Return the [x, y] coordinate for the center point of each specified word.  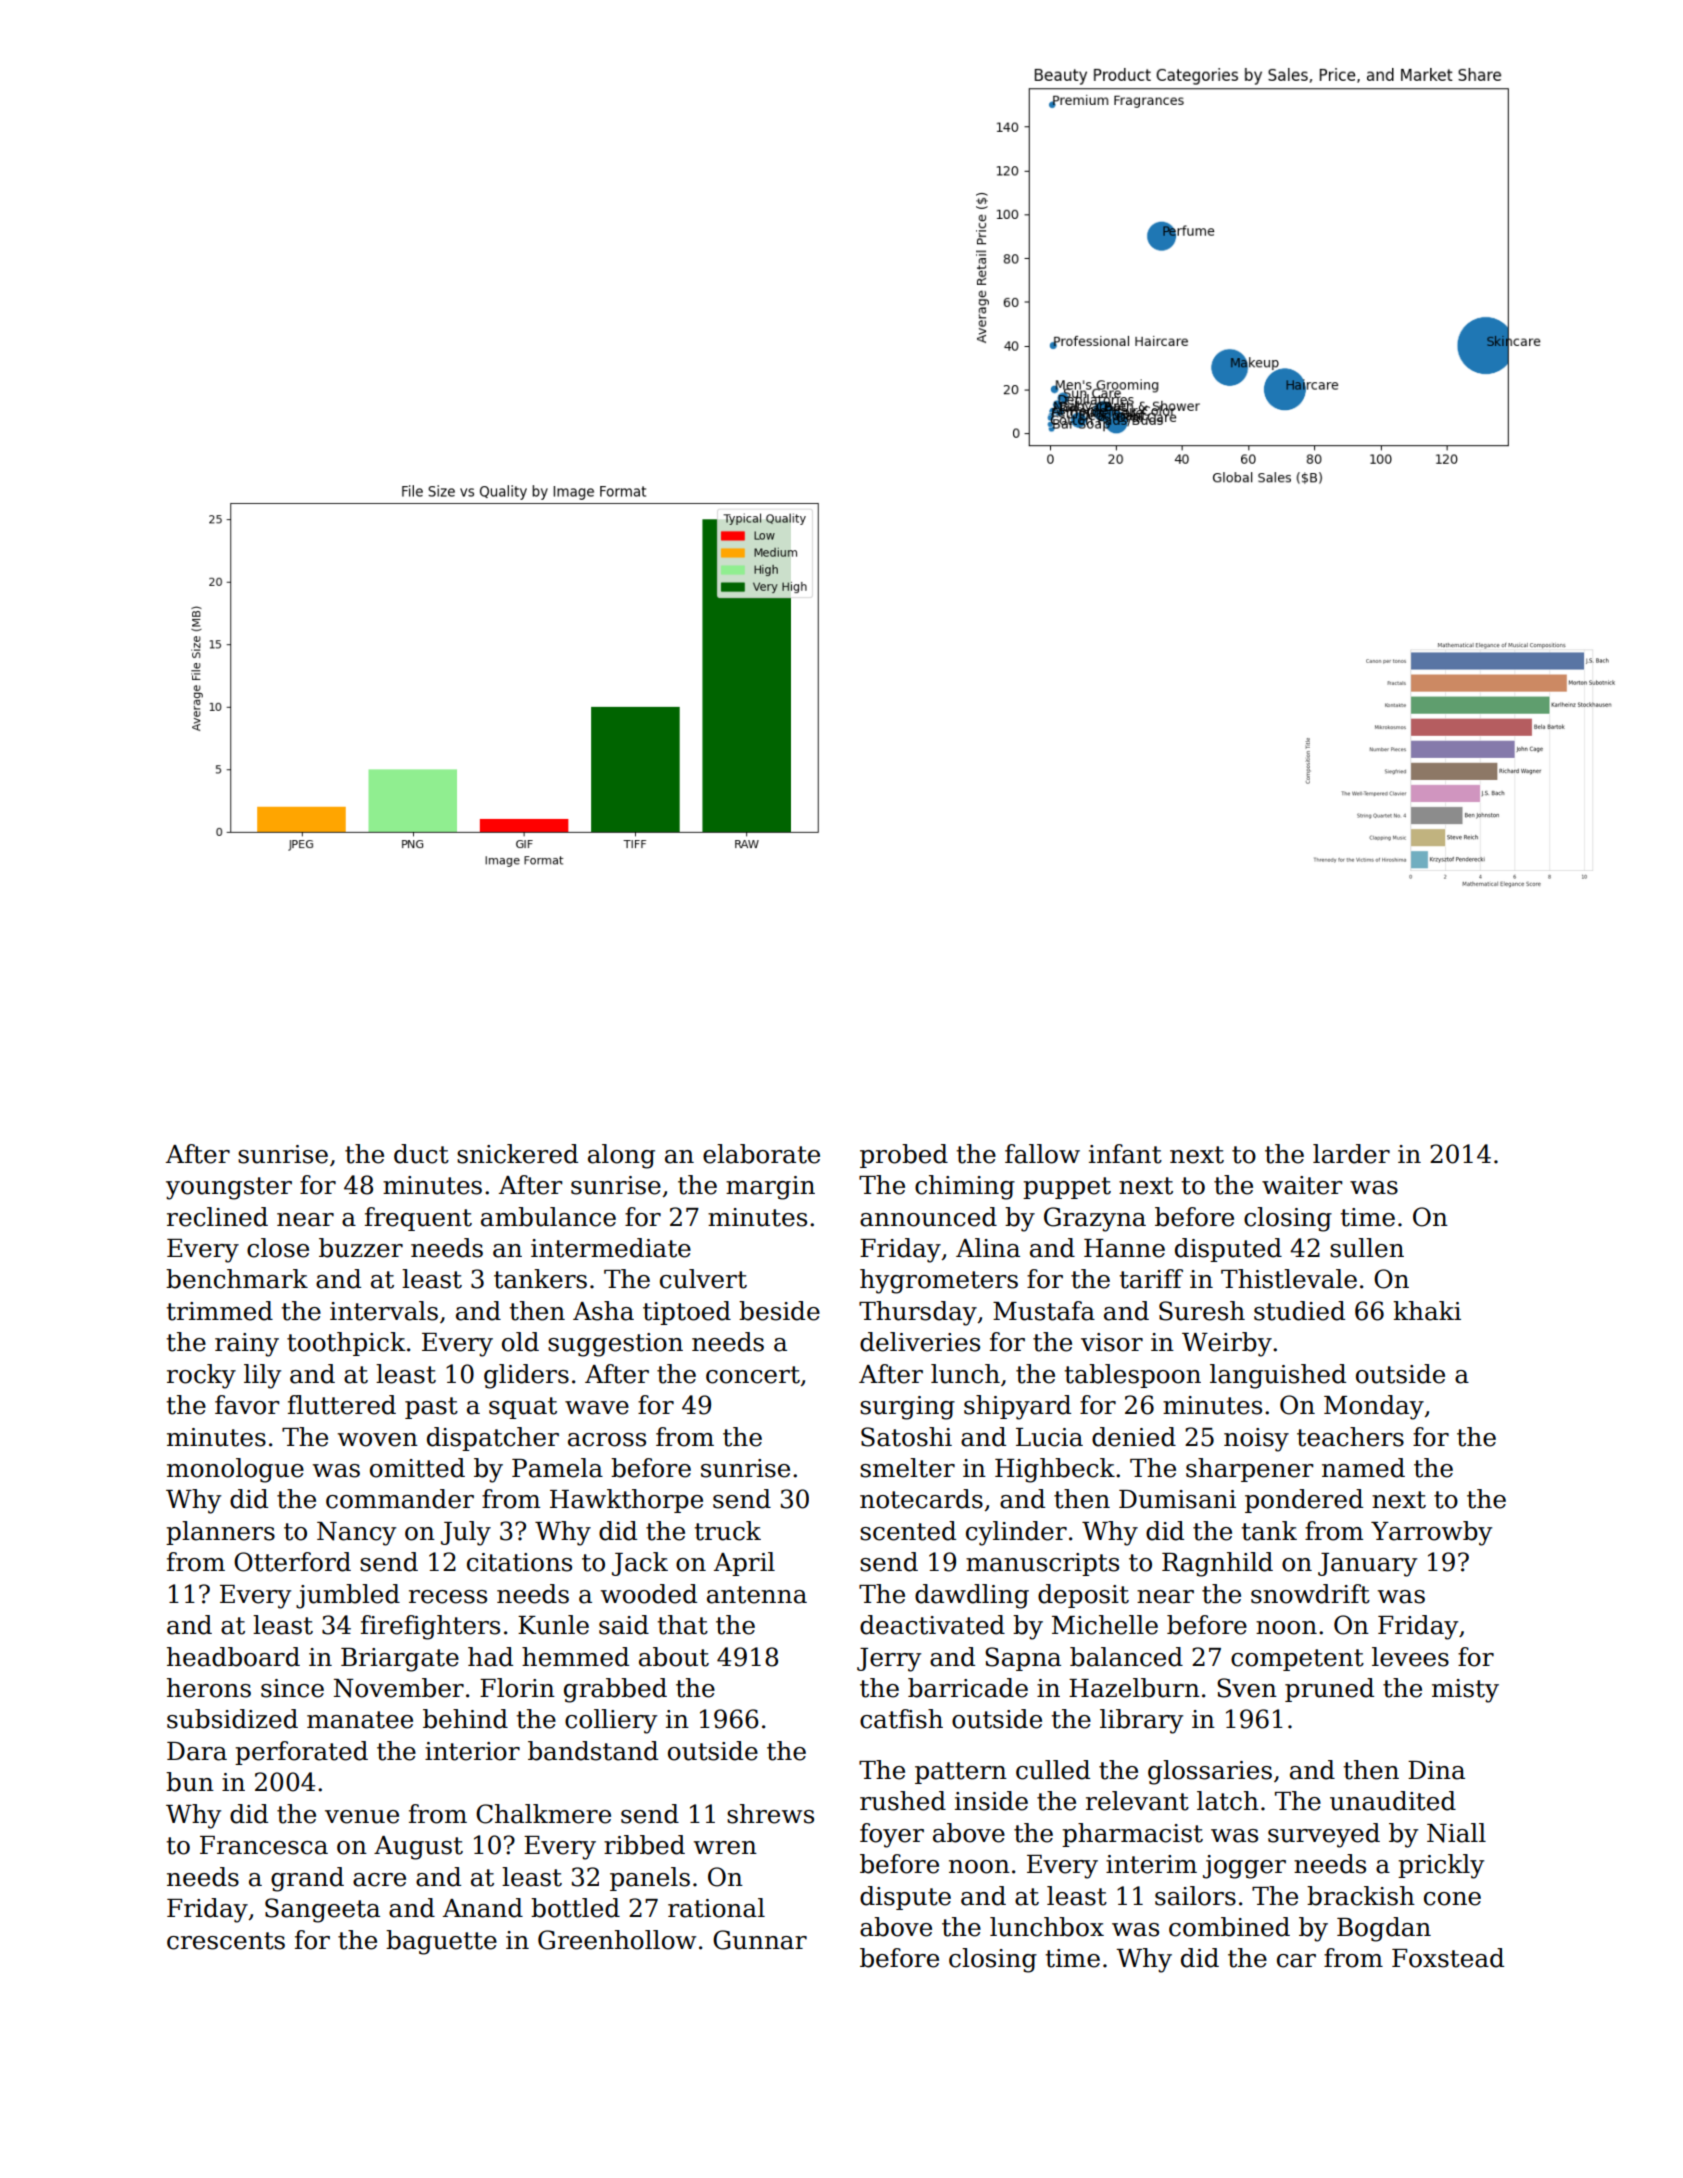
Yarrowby [1431, 1533]
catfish [901, 1719]
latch [1228, 1801]
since [292, 1688]
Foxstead [1448, 1958]
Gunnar [760, 1940]
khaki [1427, 1311]
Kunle [553, 1625]
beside [779, 1311]
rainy [247, 1345]
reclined [217, 1217]
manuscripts [1042, 1564]
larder [1351, 1154]
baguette [441, 1942]
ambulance [548, 1217]
